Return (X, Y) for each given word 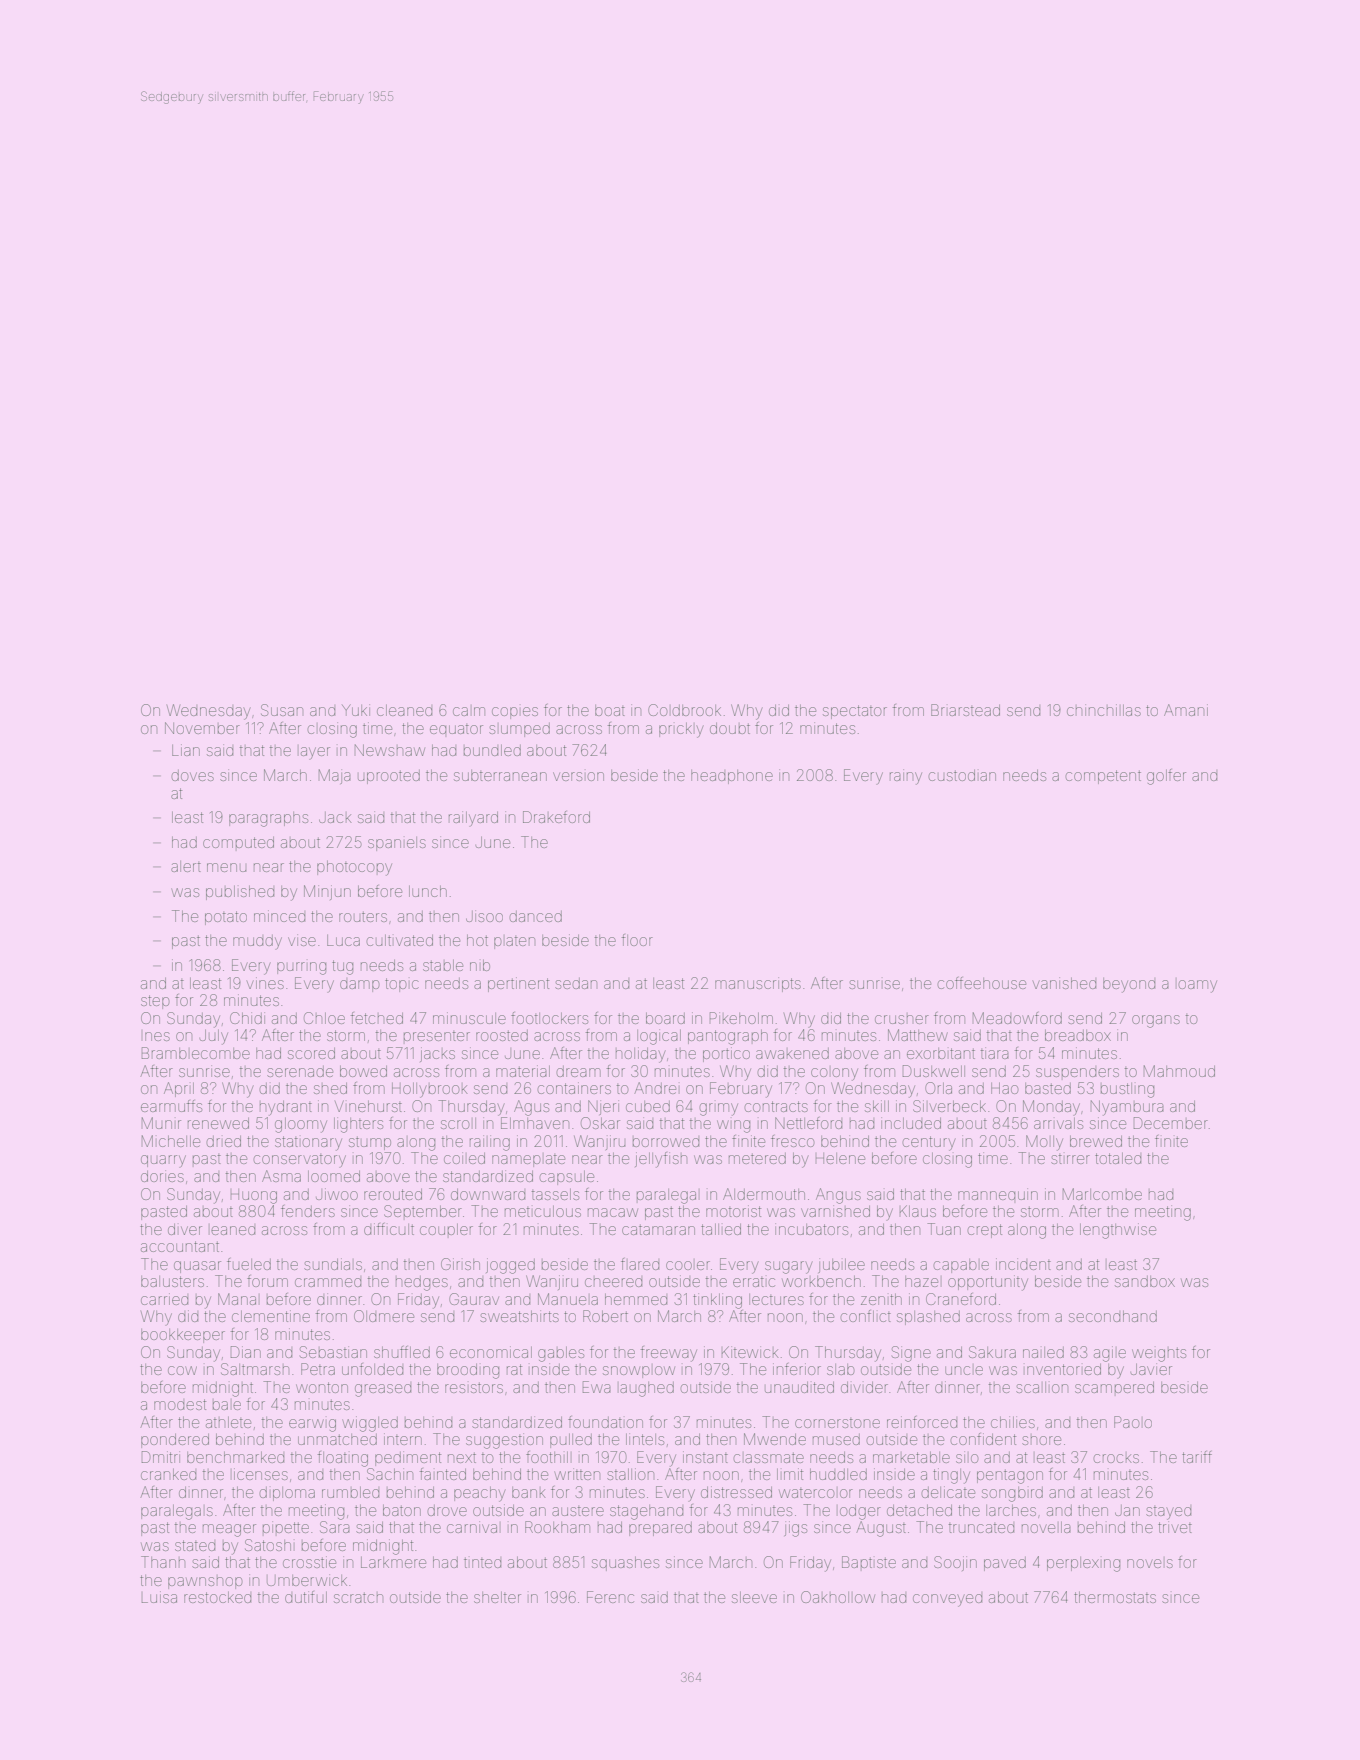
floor (637, 940)
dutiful (306, 1597)
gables (561, 1354)
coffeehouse (981, 983)
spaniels (397, 844)
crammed (328, 1282)
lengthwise (1118, 1231)
